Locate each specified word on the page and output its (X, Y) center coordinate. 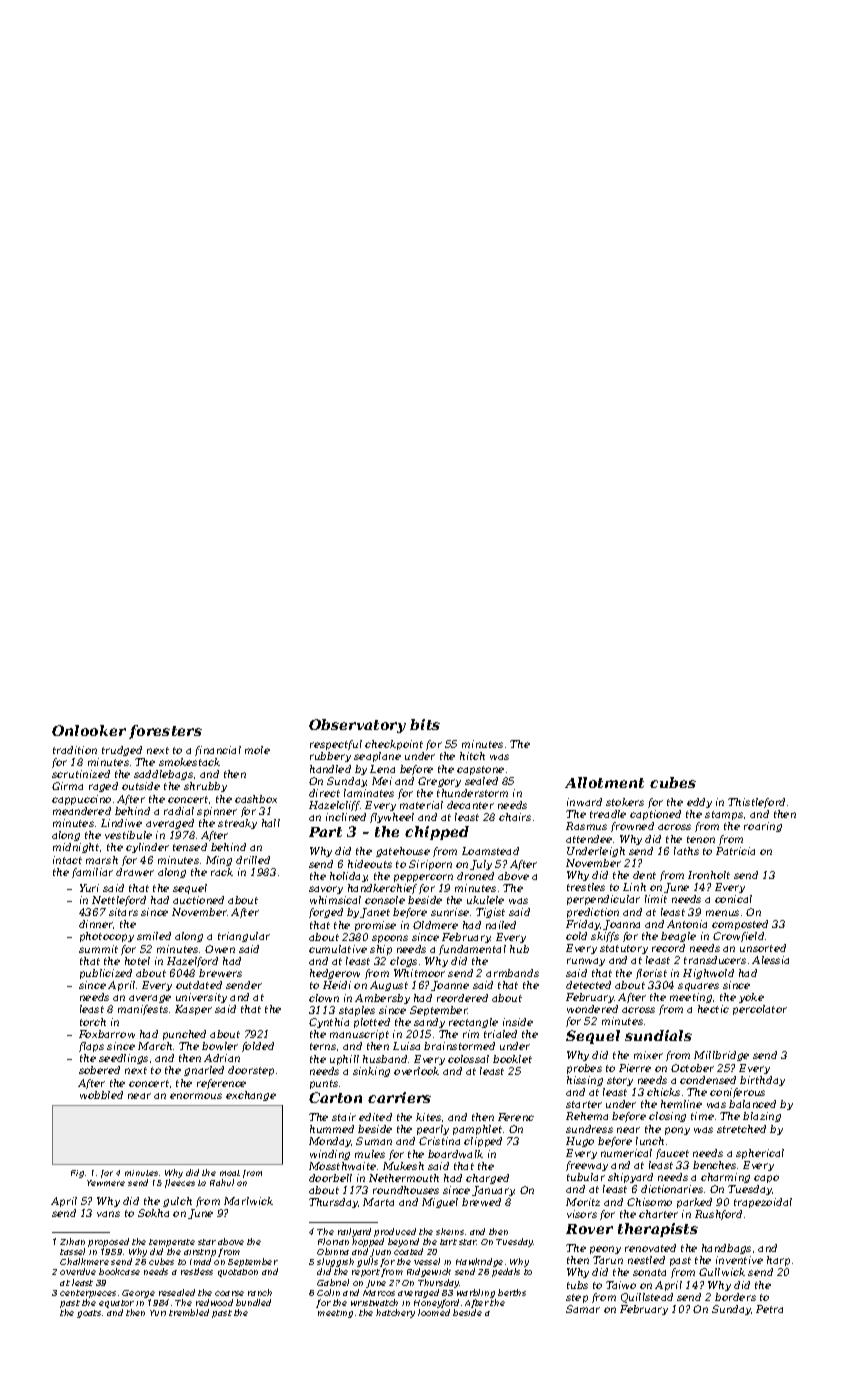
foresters (165, 732)
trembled (189, 1312)
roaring (763, 827)
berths (512, 1292)
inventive (739, 1260)
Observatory (357, 726)
